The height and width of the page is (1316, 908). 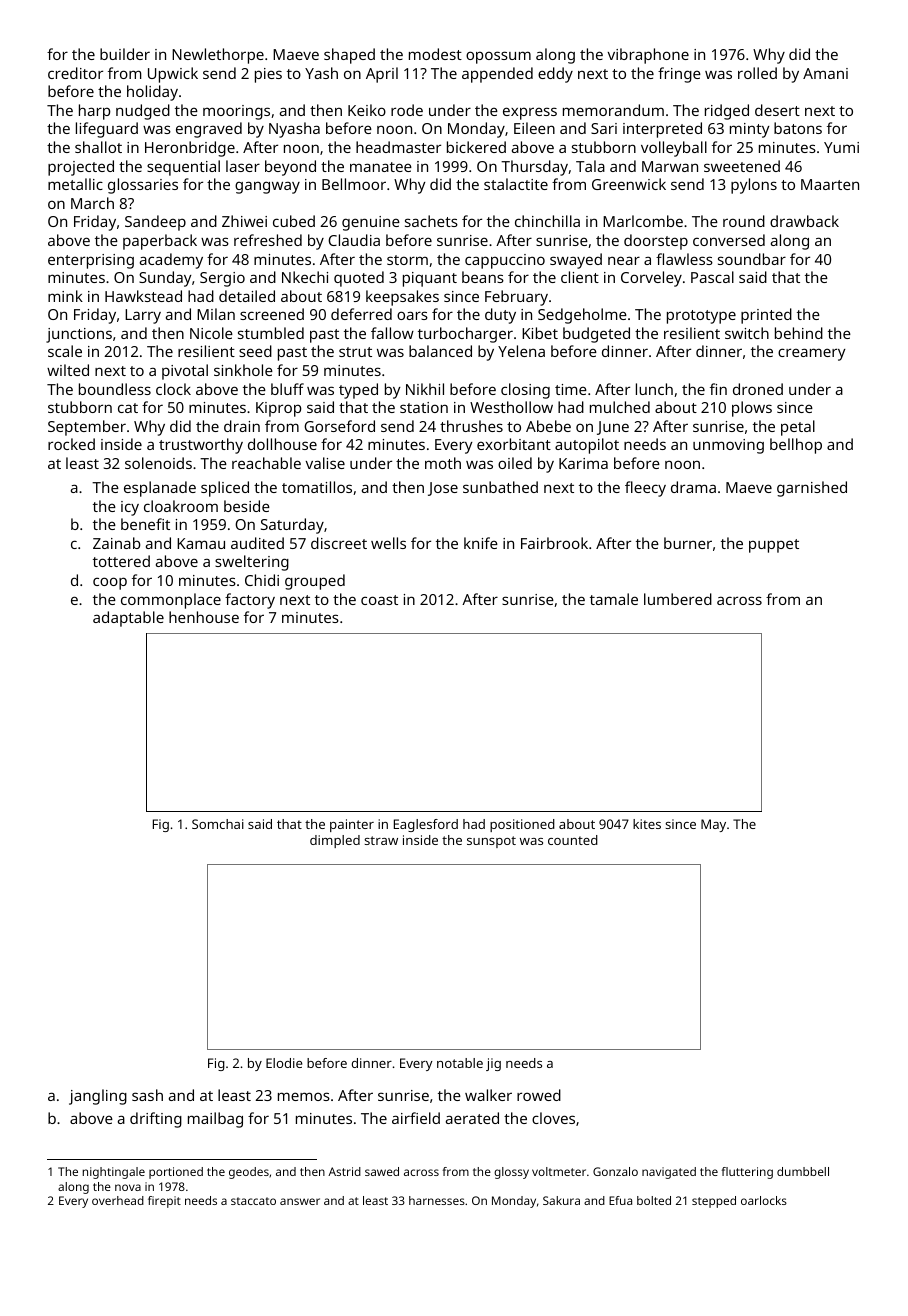 I want to click on builder, so click(x=125, y=54).
